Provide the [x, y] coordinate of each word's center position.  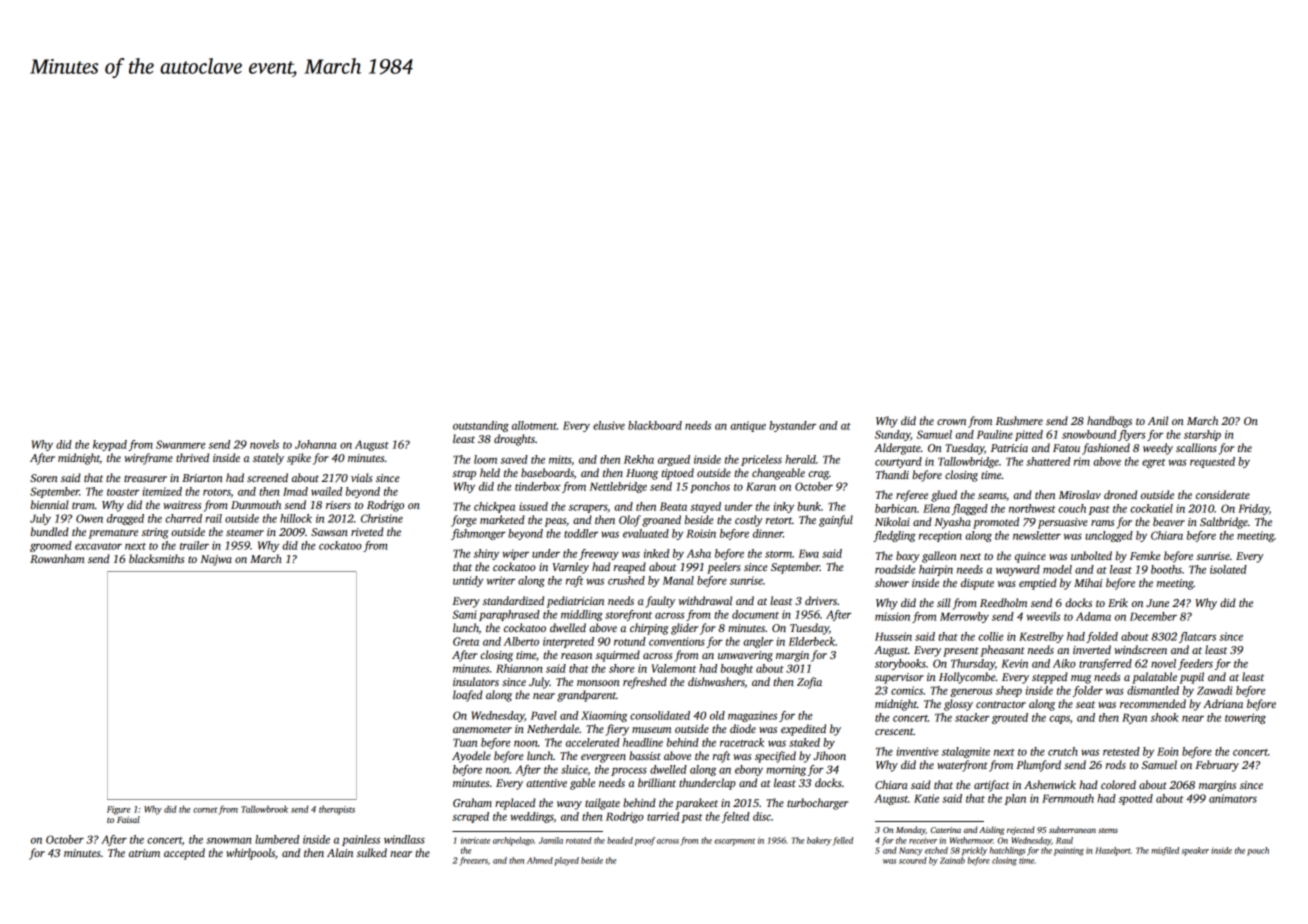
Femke [1145, 555]
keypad [110, 445]
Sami [464, 614]
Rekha [639, 459]
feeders [1195, 664]
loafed [468, 696]
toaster [123, 492]
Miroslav [1080, 494]
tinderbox [538, 486]
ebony [749, 770]
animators [1233, 798]
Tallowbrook [264, 809]
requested [1212, 462]
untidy [468, 581]
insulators [476, 681]
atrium [144, 853]
